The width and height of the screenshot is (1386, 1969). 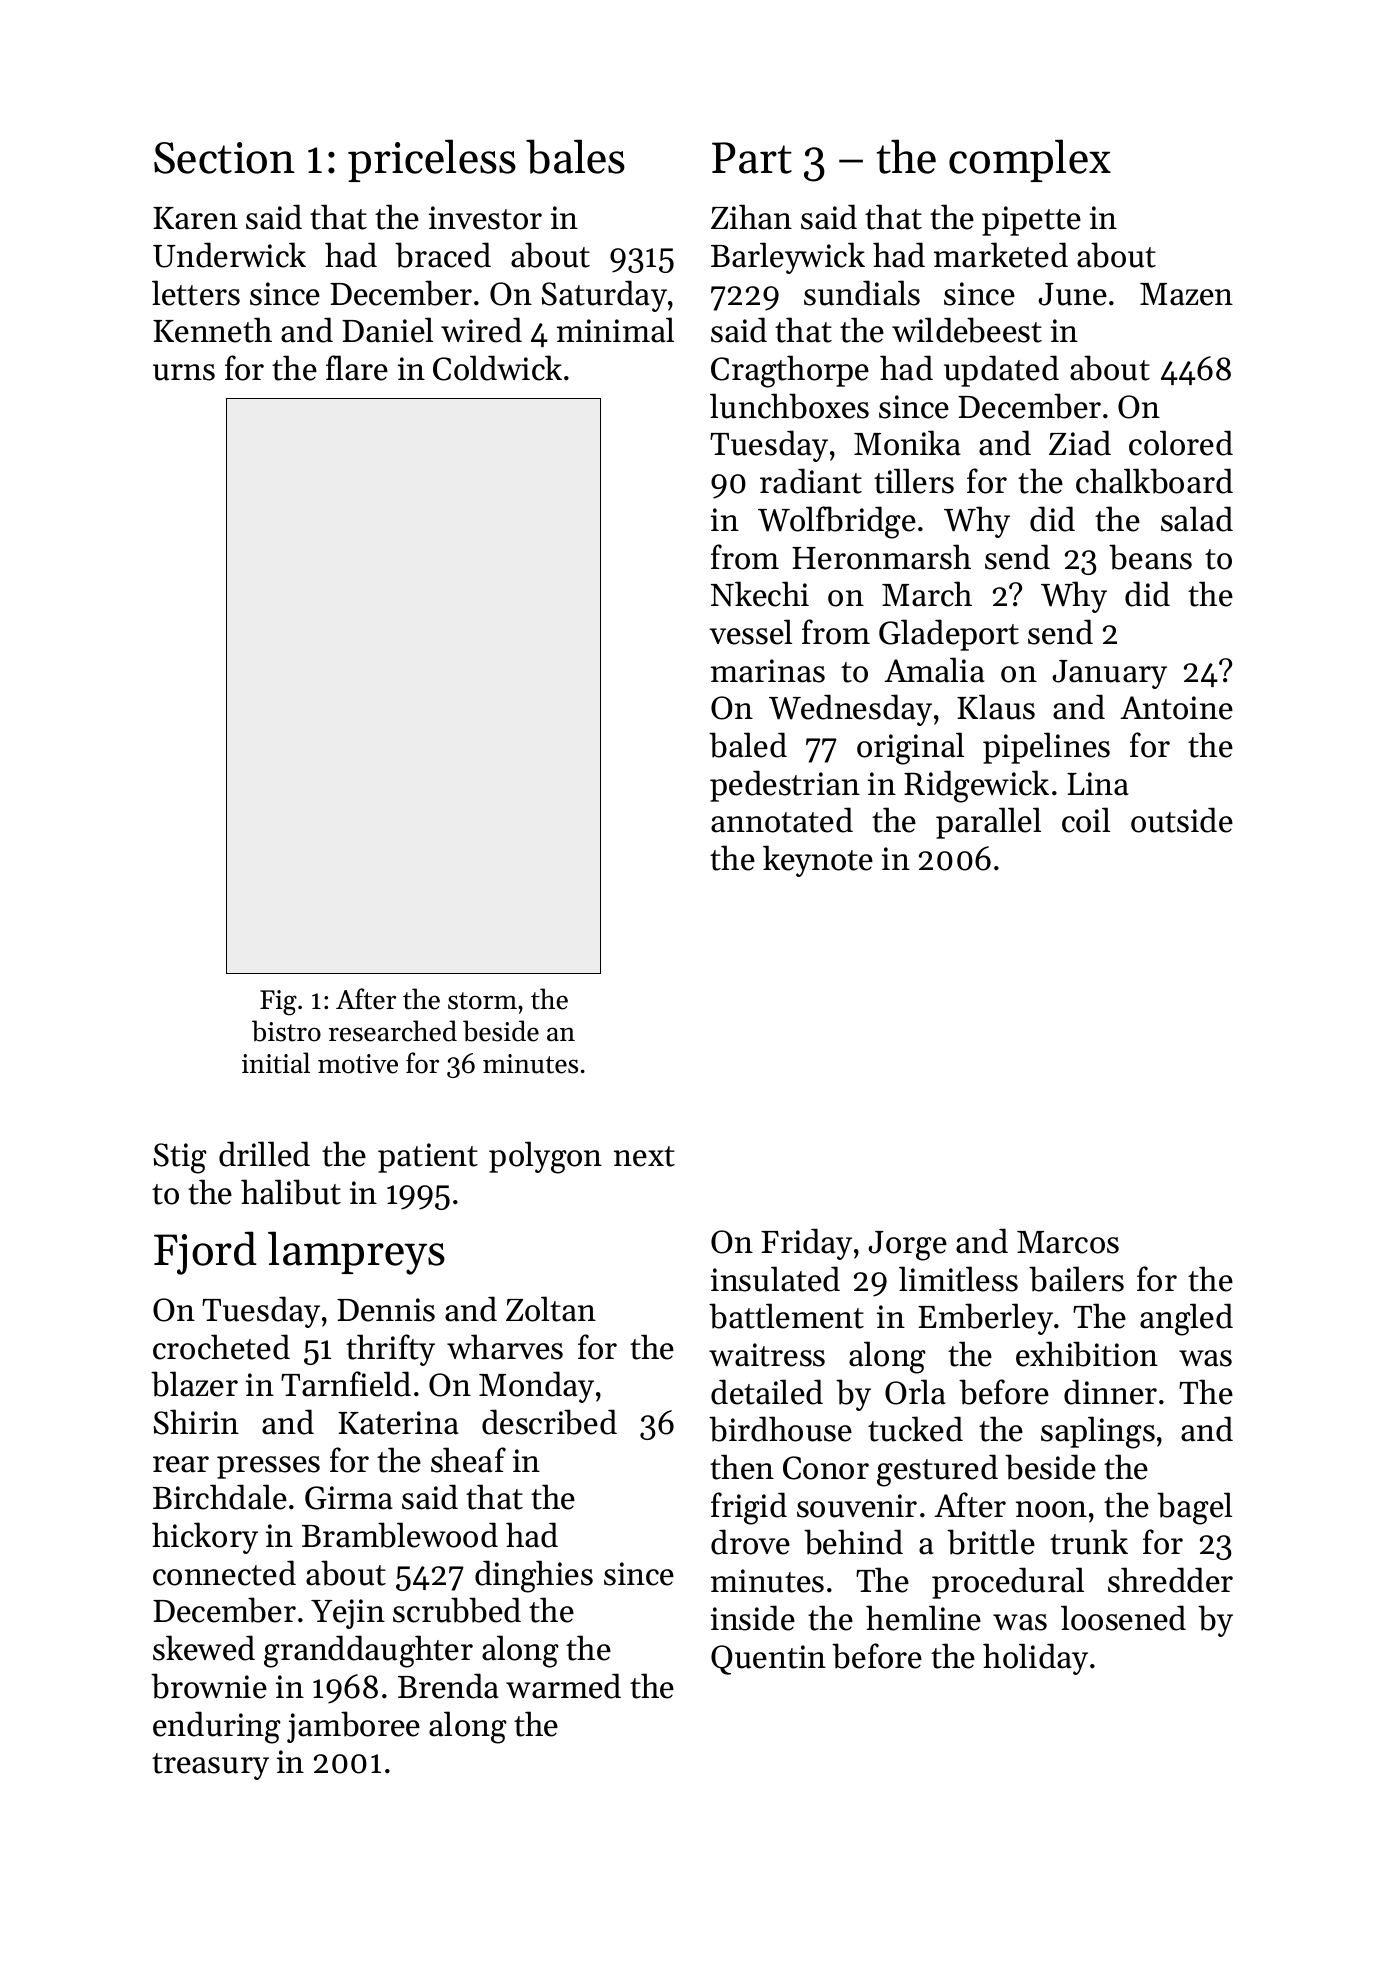 What do you see at coordinates (181, 1464) in the screenshot?
I see `rear` at bounding box center [181, 1464].
